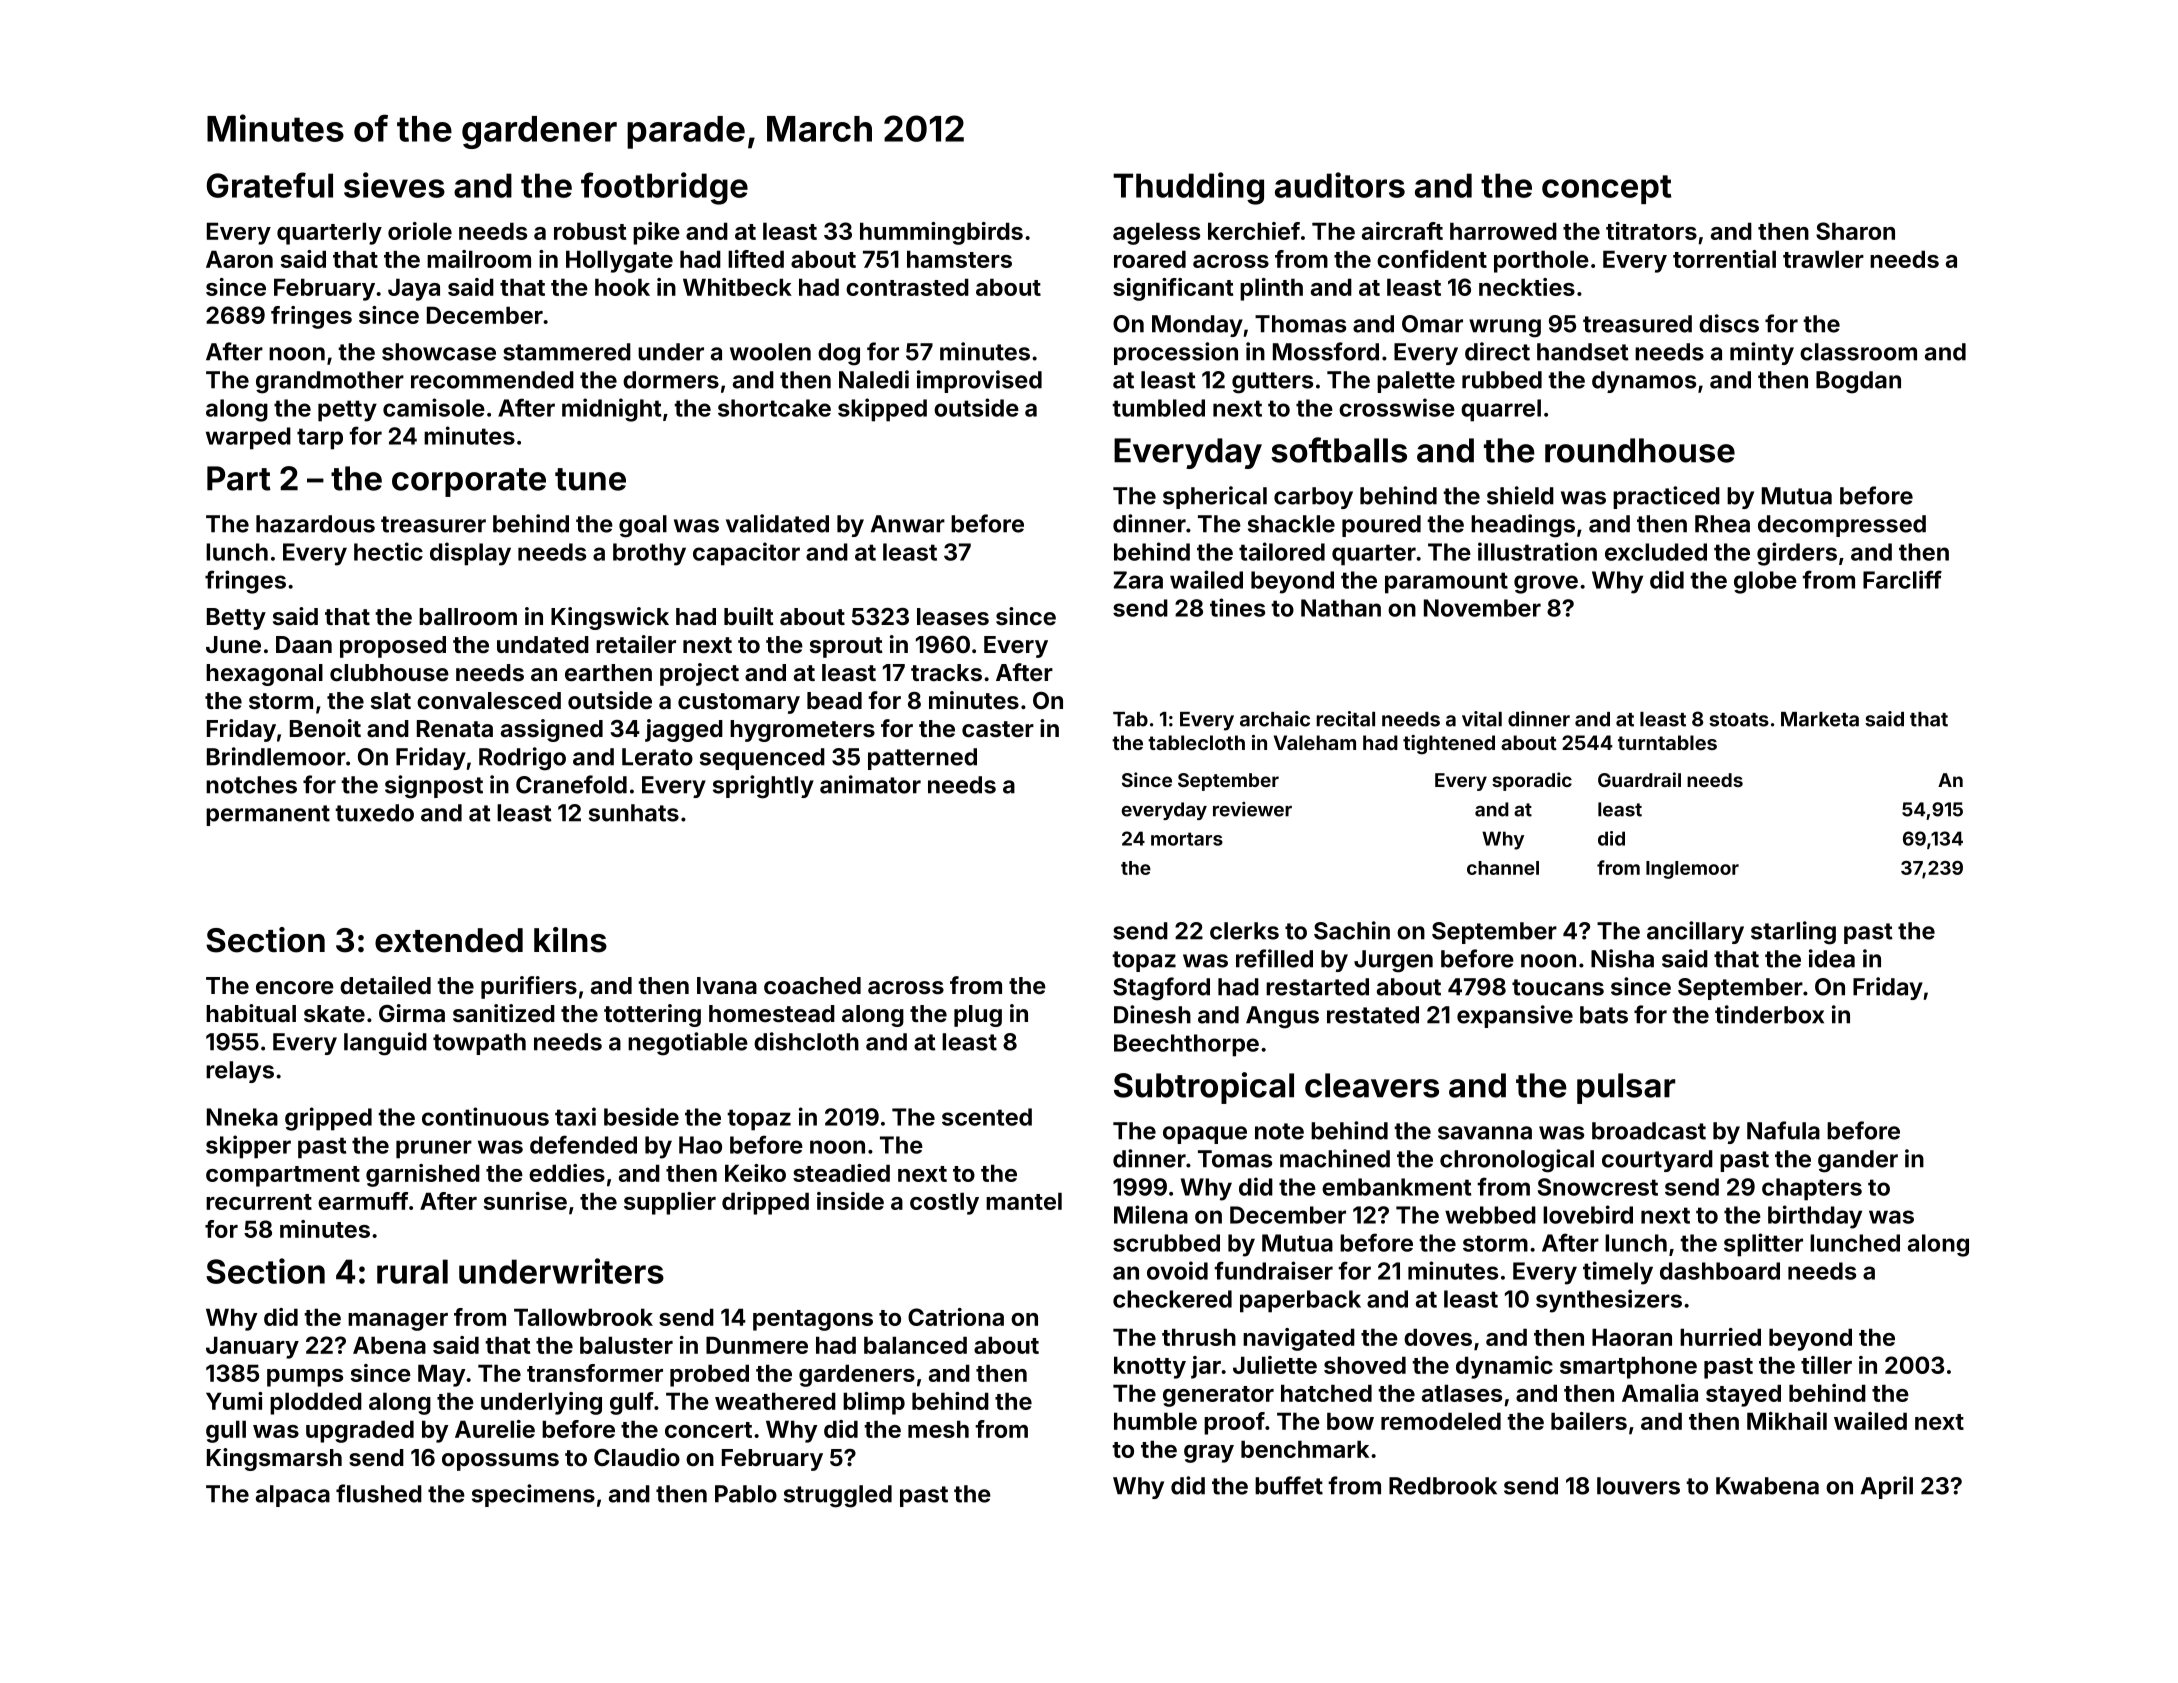 Image resolution: width=2178 pixels, height=1683 pixels. What do you see at coordinates (259, 1202) in the image?
I see `recurrent` at bounding box center [259, 1202].
